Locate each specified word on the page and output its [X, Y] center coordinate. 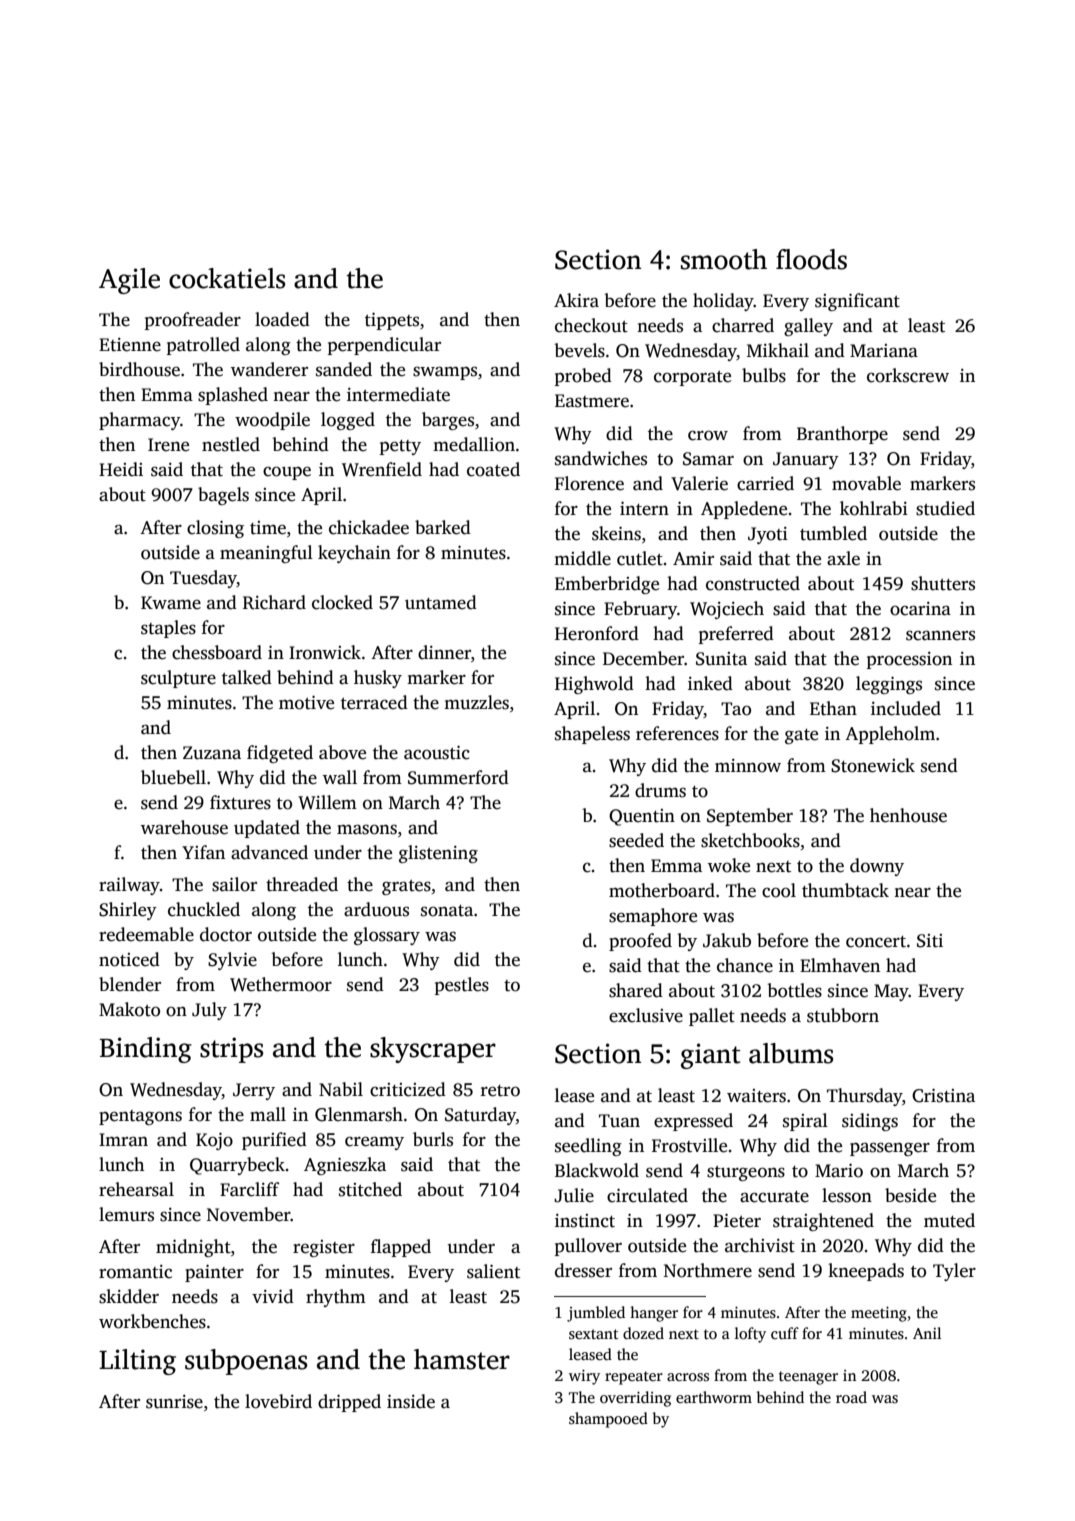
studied [945, 508]
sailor [234, 884]
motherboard [662, 890]
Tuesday [203, 579]
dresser [583, 1270]
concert [876, 942]
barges [448, 421]
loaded [282, 319]
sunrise [174, 1402]
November [249, 1214]
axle [843, 558]
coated [493, 469]
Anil [927, 1333]
